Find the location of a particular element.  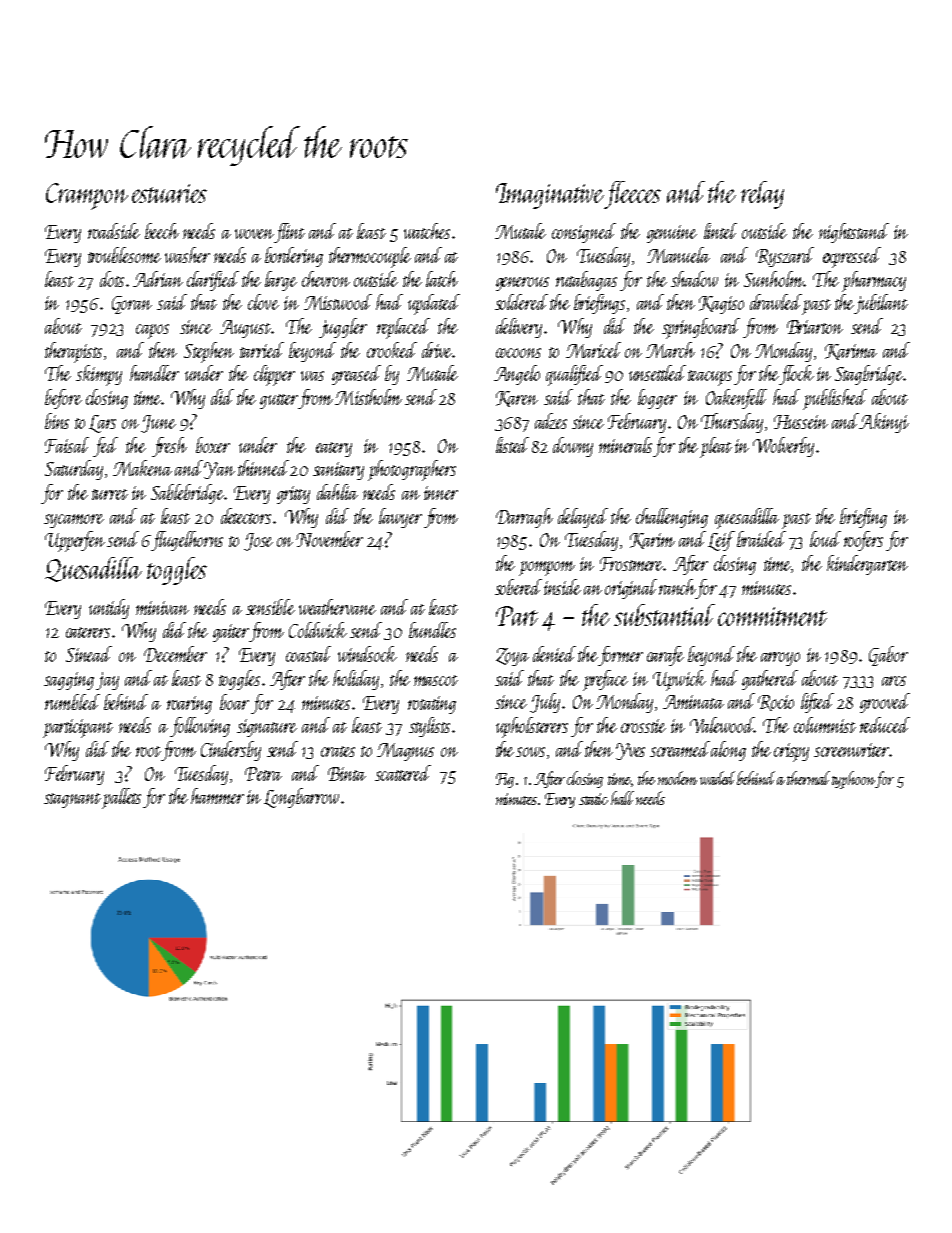

tarried is located at coordinates (262, 350).
